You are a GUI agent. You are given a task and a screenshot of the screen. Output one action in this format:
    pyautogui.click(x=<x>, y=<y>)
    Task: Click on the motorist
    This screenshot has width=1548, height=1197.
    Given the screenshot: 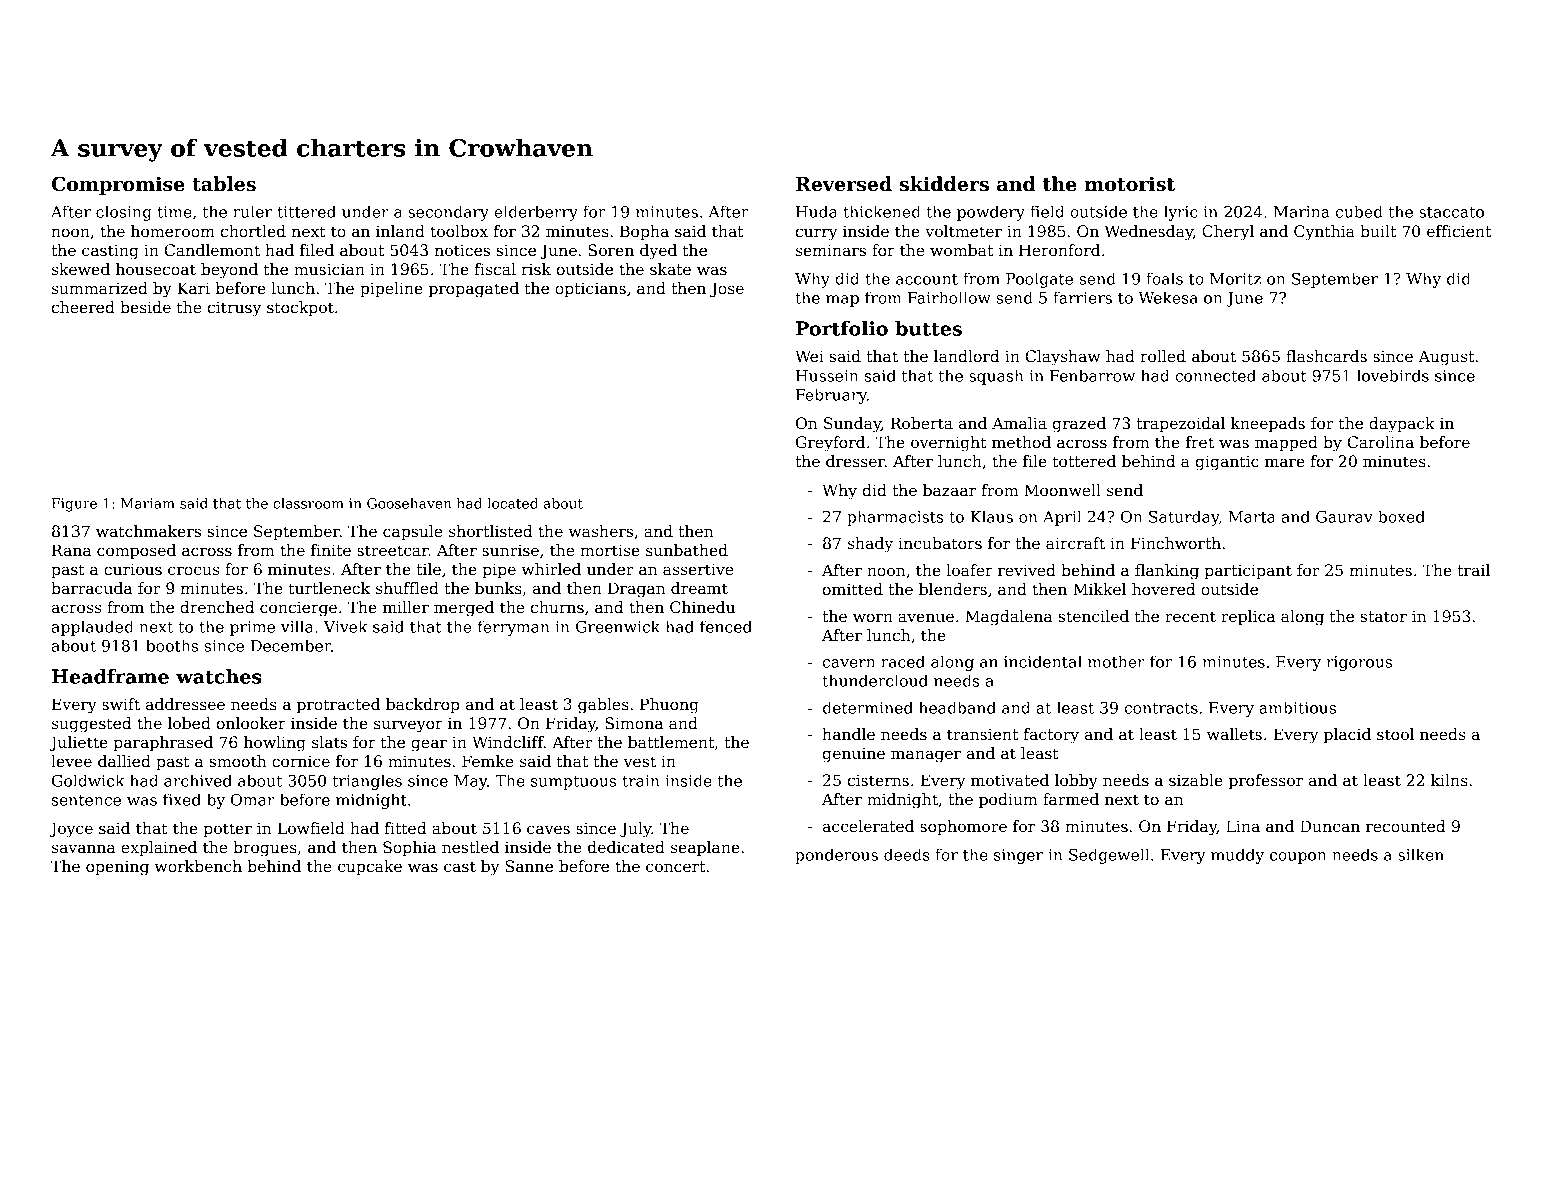 What is the action you would take?
    pyautogui.click(x=1129, y=184)
